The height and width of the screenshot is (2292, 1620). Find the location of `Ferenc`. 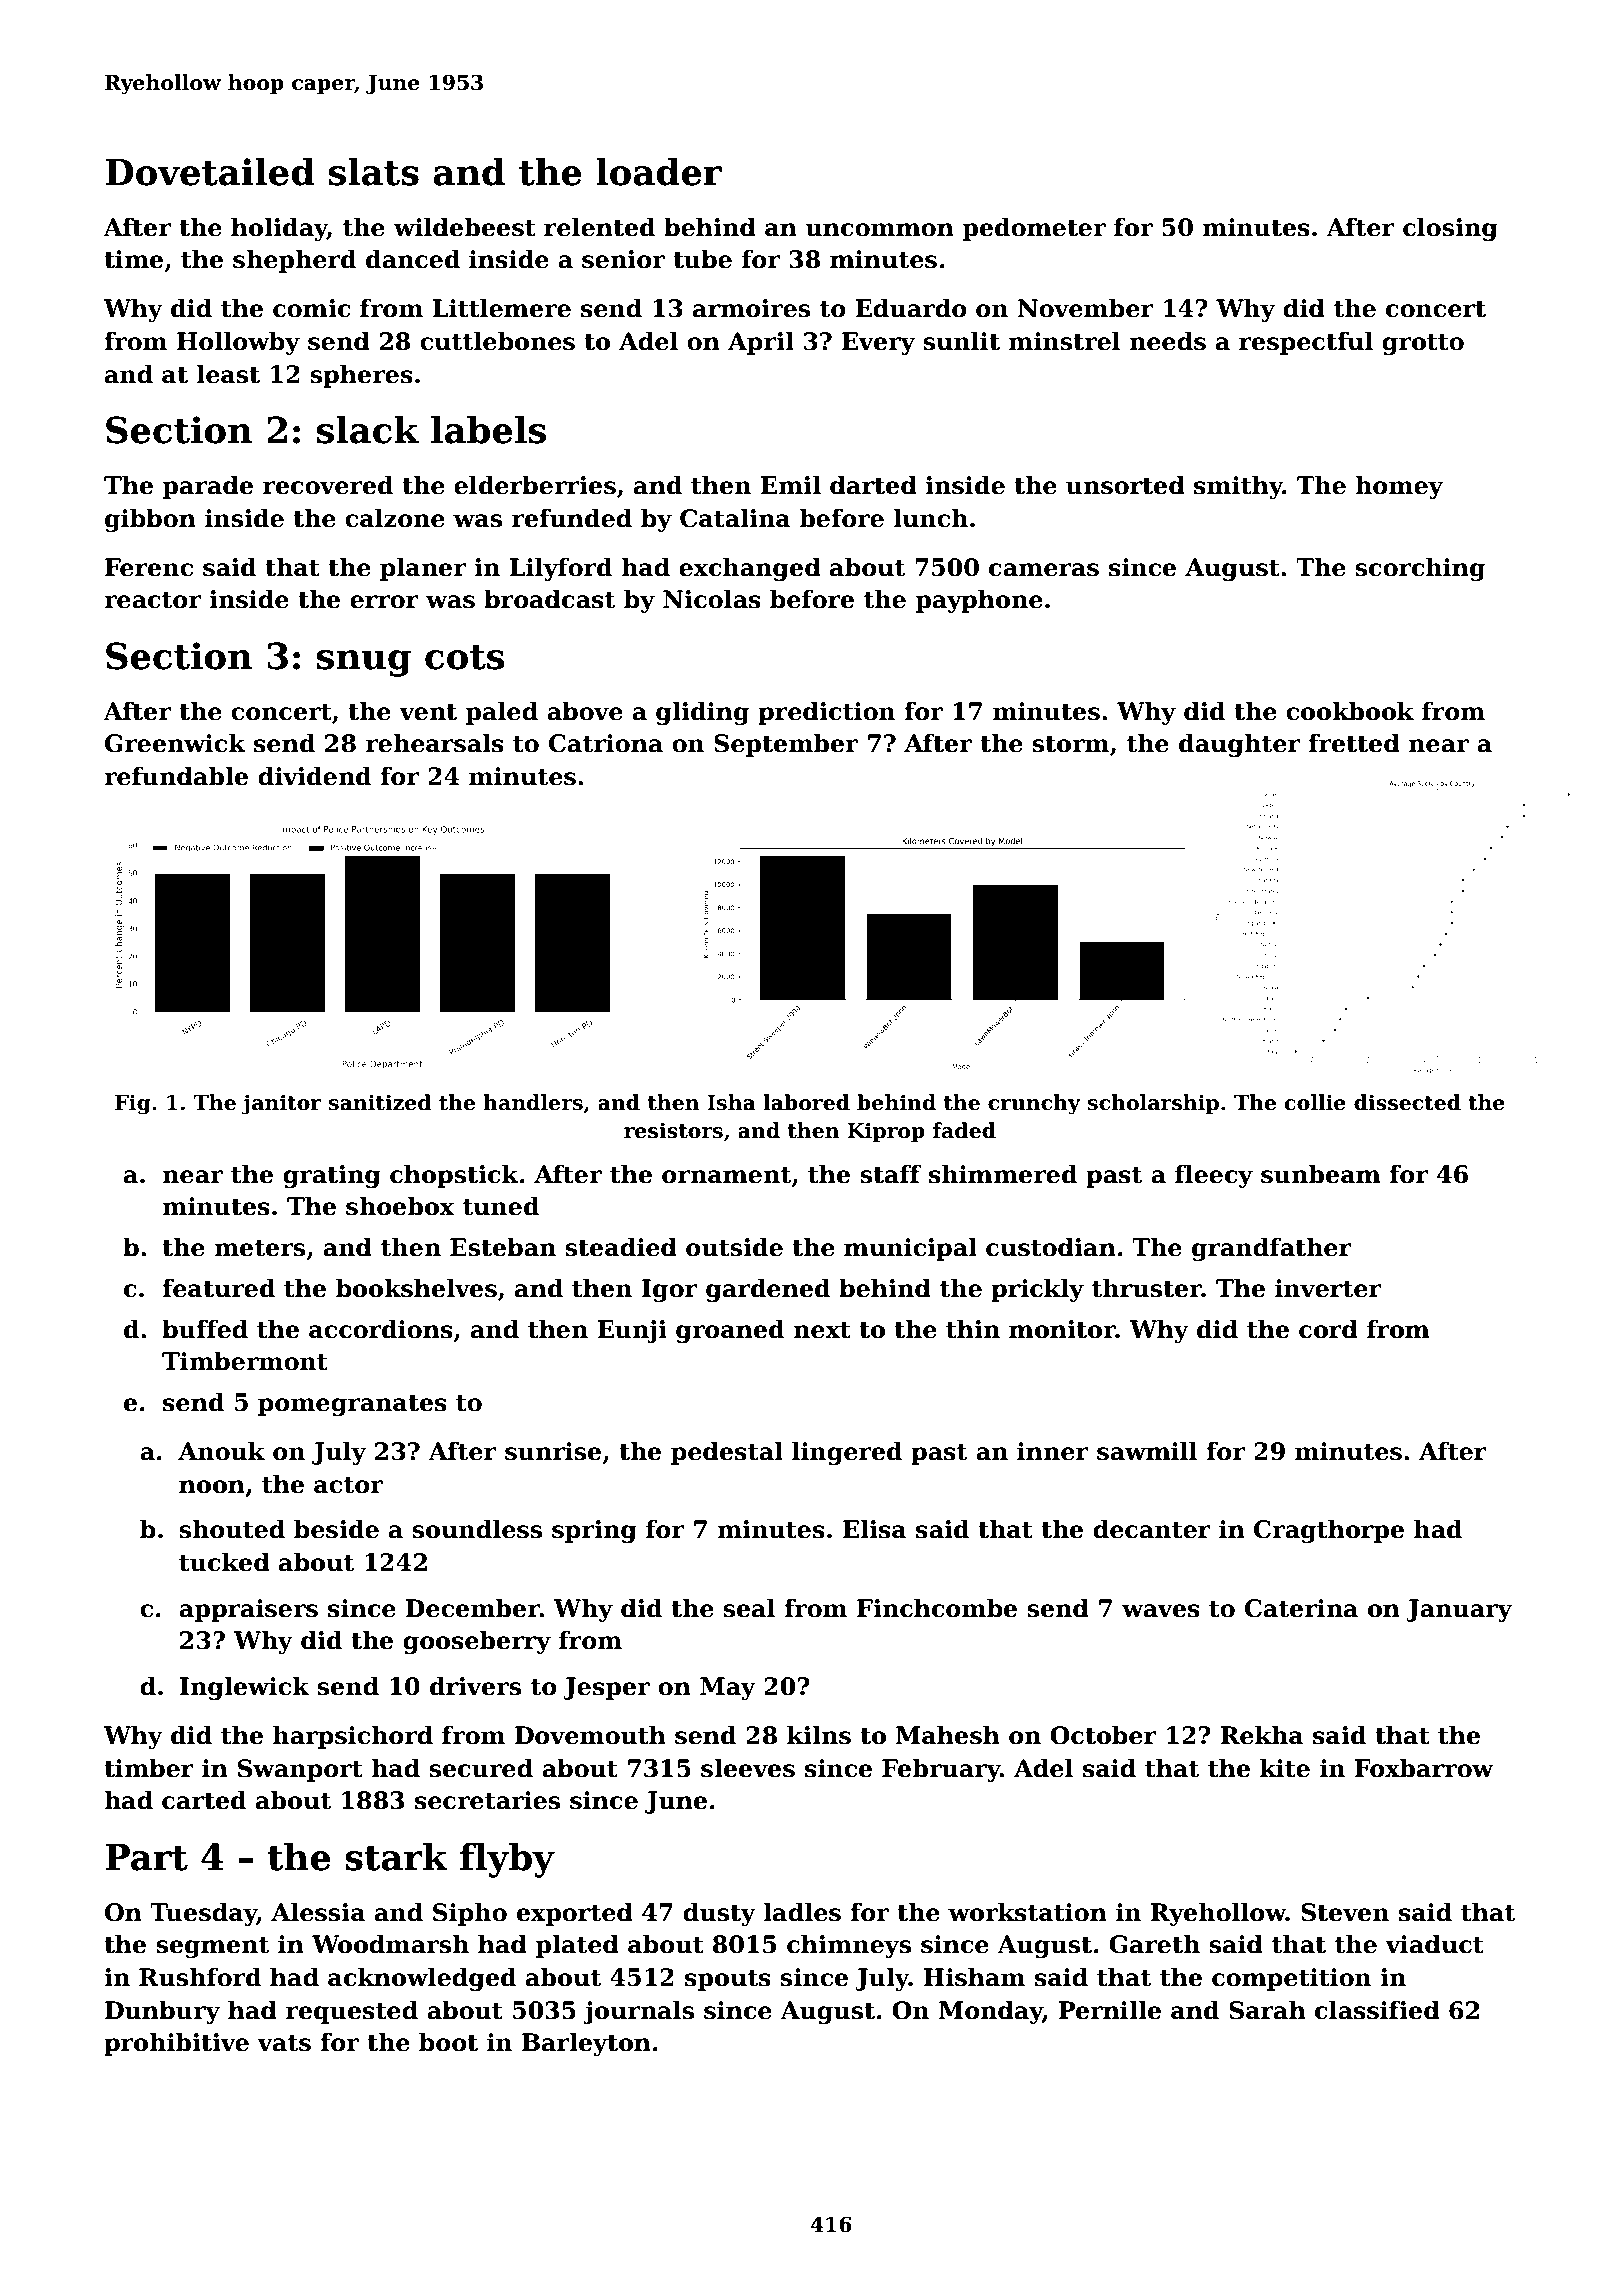

Ferenc is located at coordinates (149, 567).
